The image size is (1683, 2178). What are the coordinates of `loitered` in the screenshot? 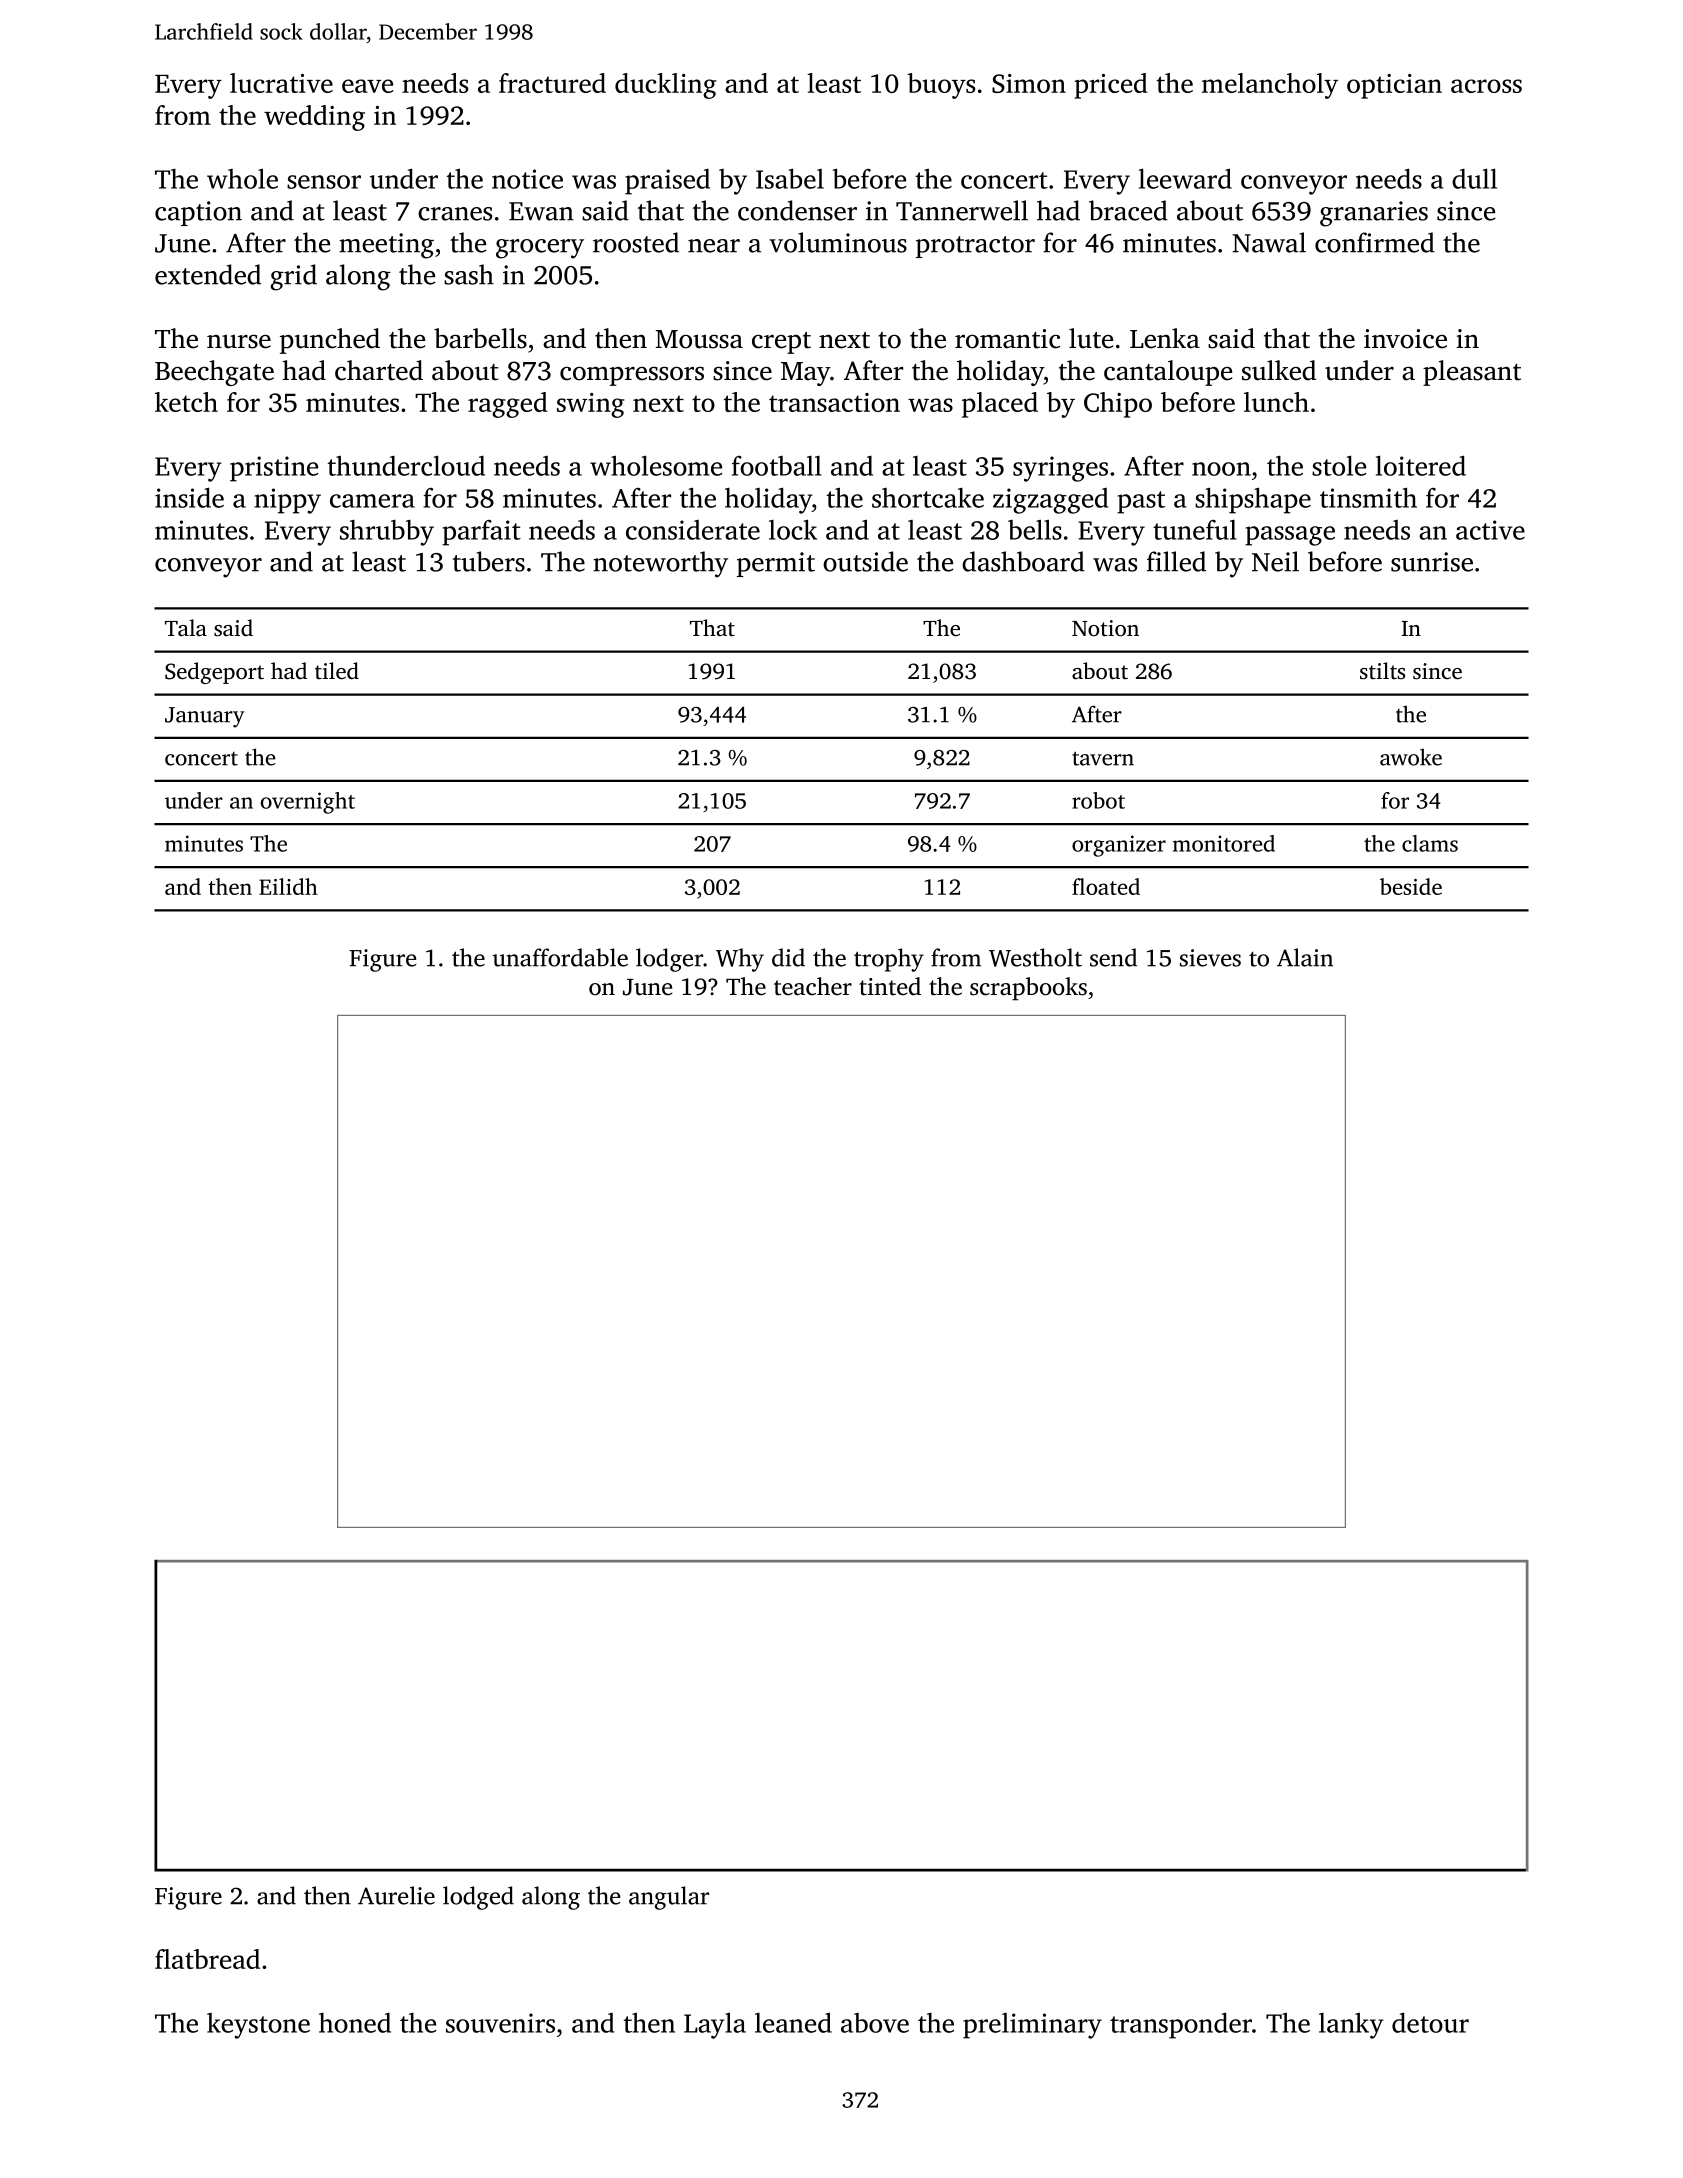 It's located at (1421, 465).
